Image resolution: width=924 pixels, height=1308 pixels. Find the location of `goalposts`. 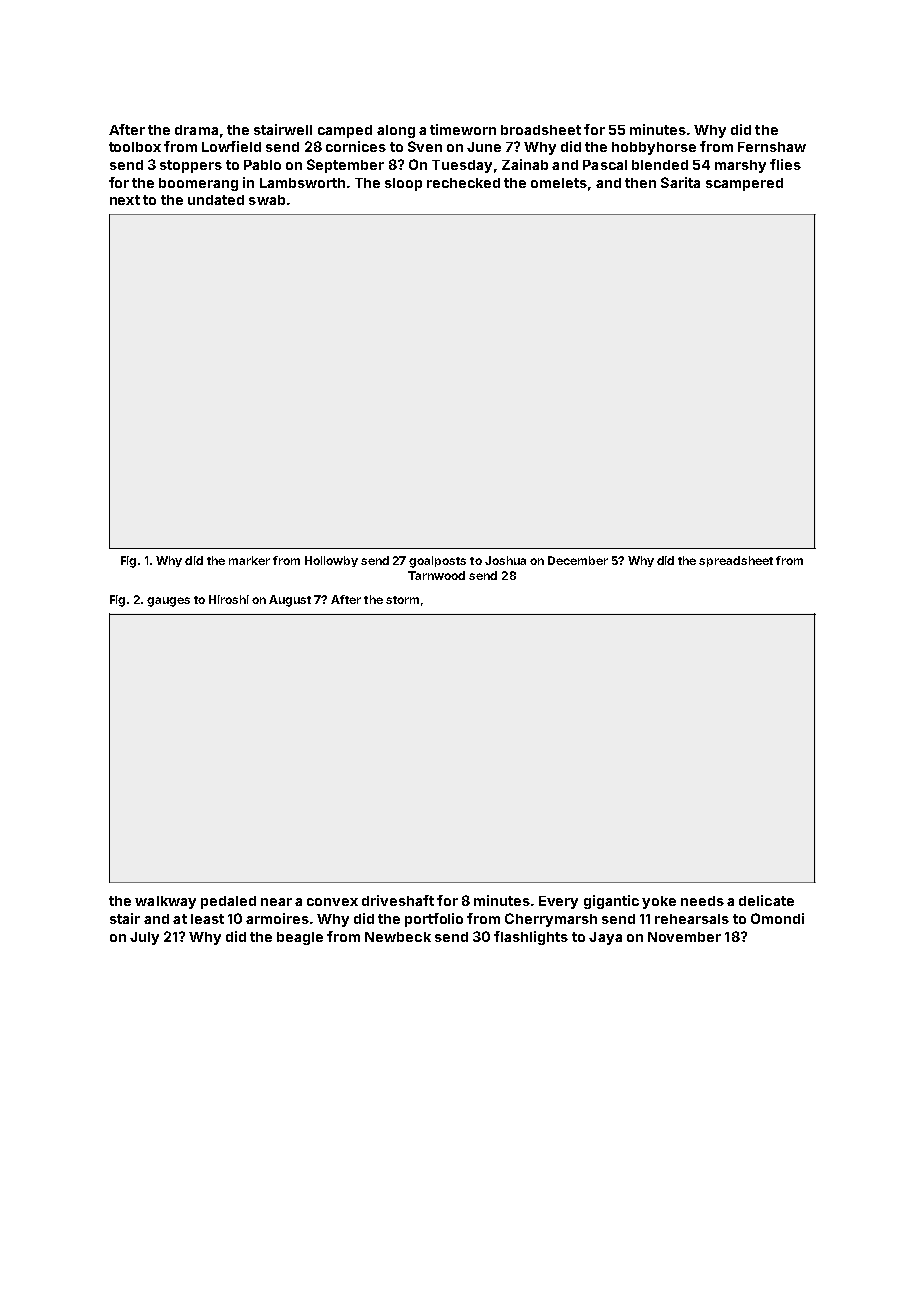

goalposts is located at coordinates (437, 562).
